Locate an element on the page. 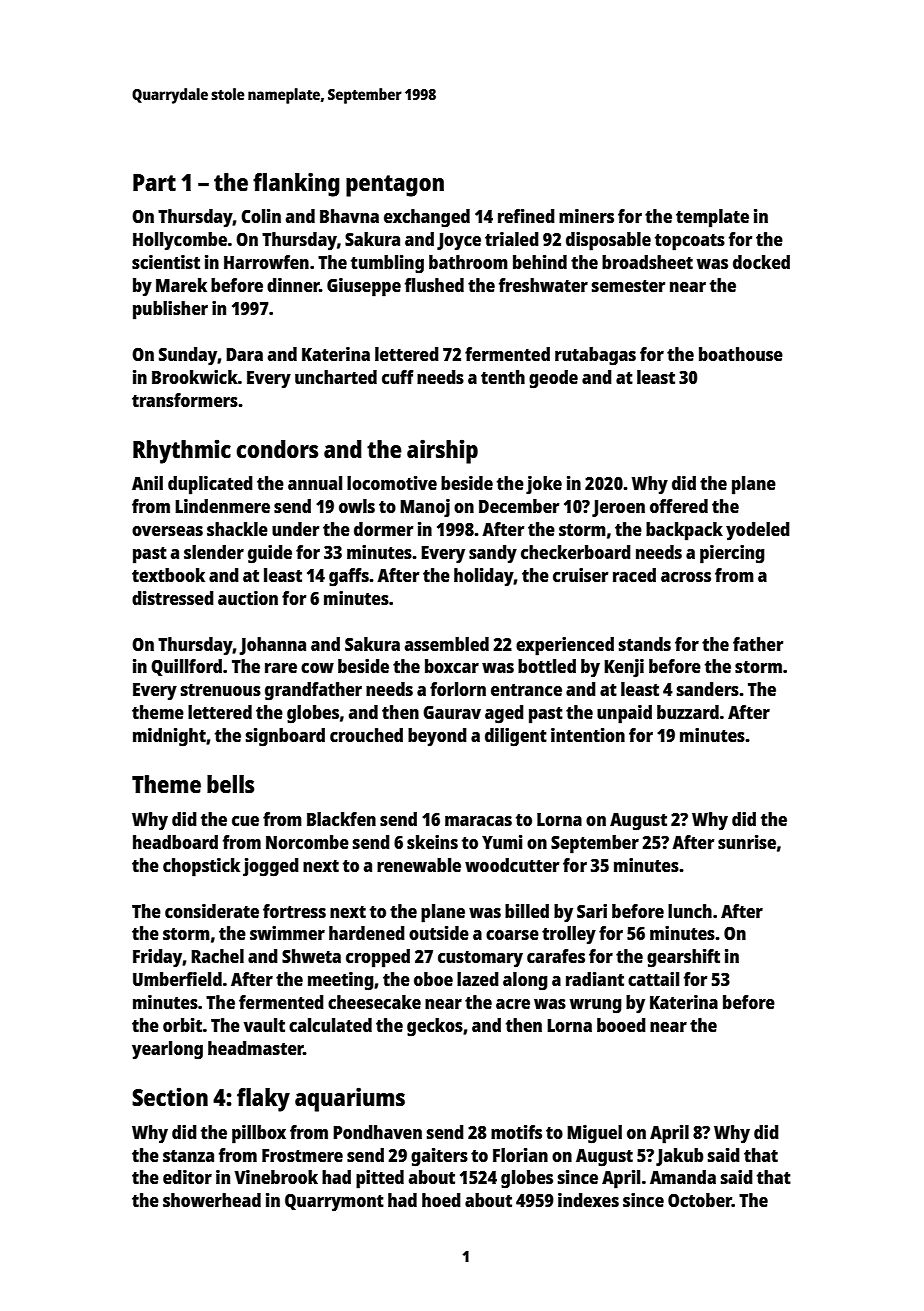 The image size is (924, 1311). indexes is located at coordinates (588, 1200).
